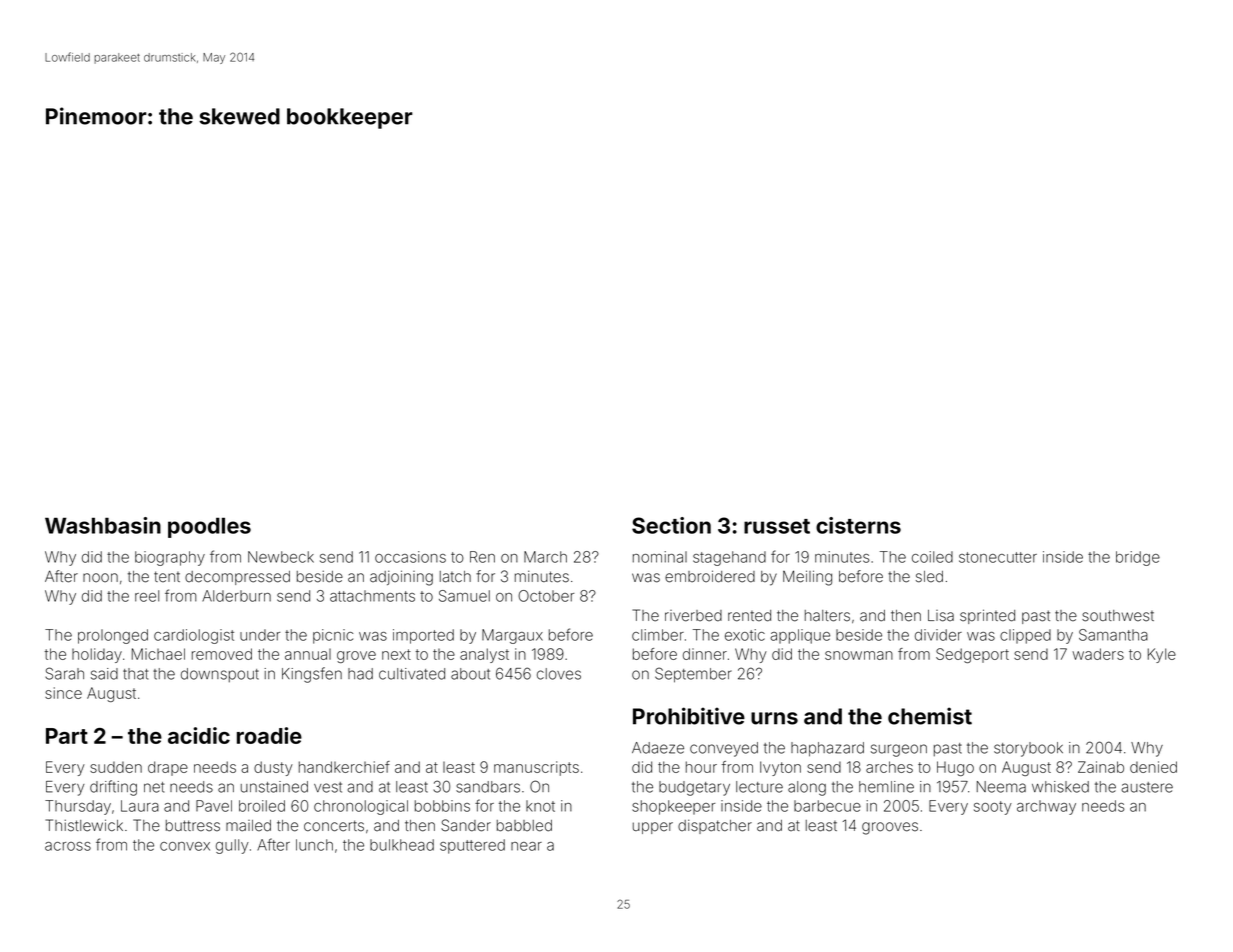 Image resolution: width=1233 pixels, height=952 pixels. What do you see at coordinates (858, 525) in the screenshot?
I see `cisterns` at bounding box center [858, 525].
